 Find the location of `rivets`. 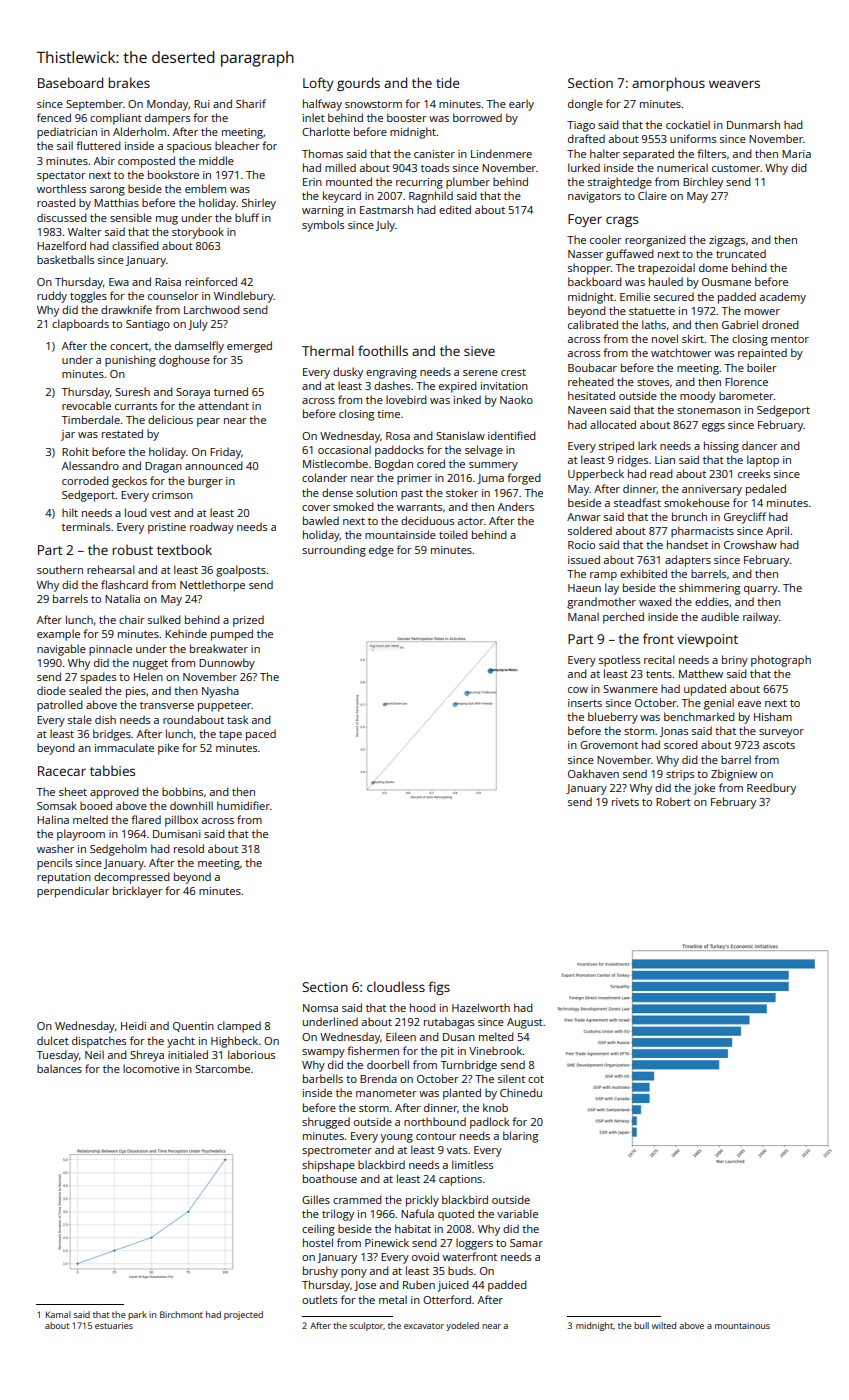

rivets is located at coordinates (625, 802).
